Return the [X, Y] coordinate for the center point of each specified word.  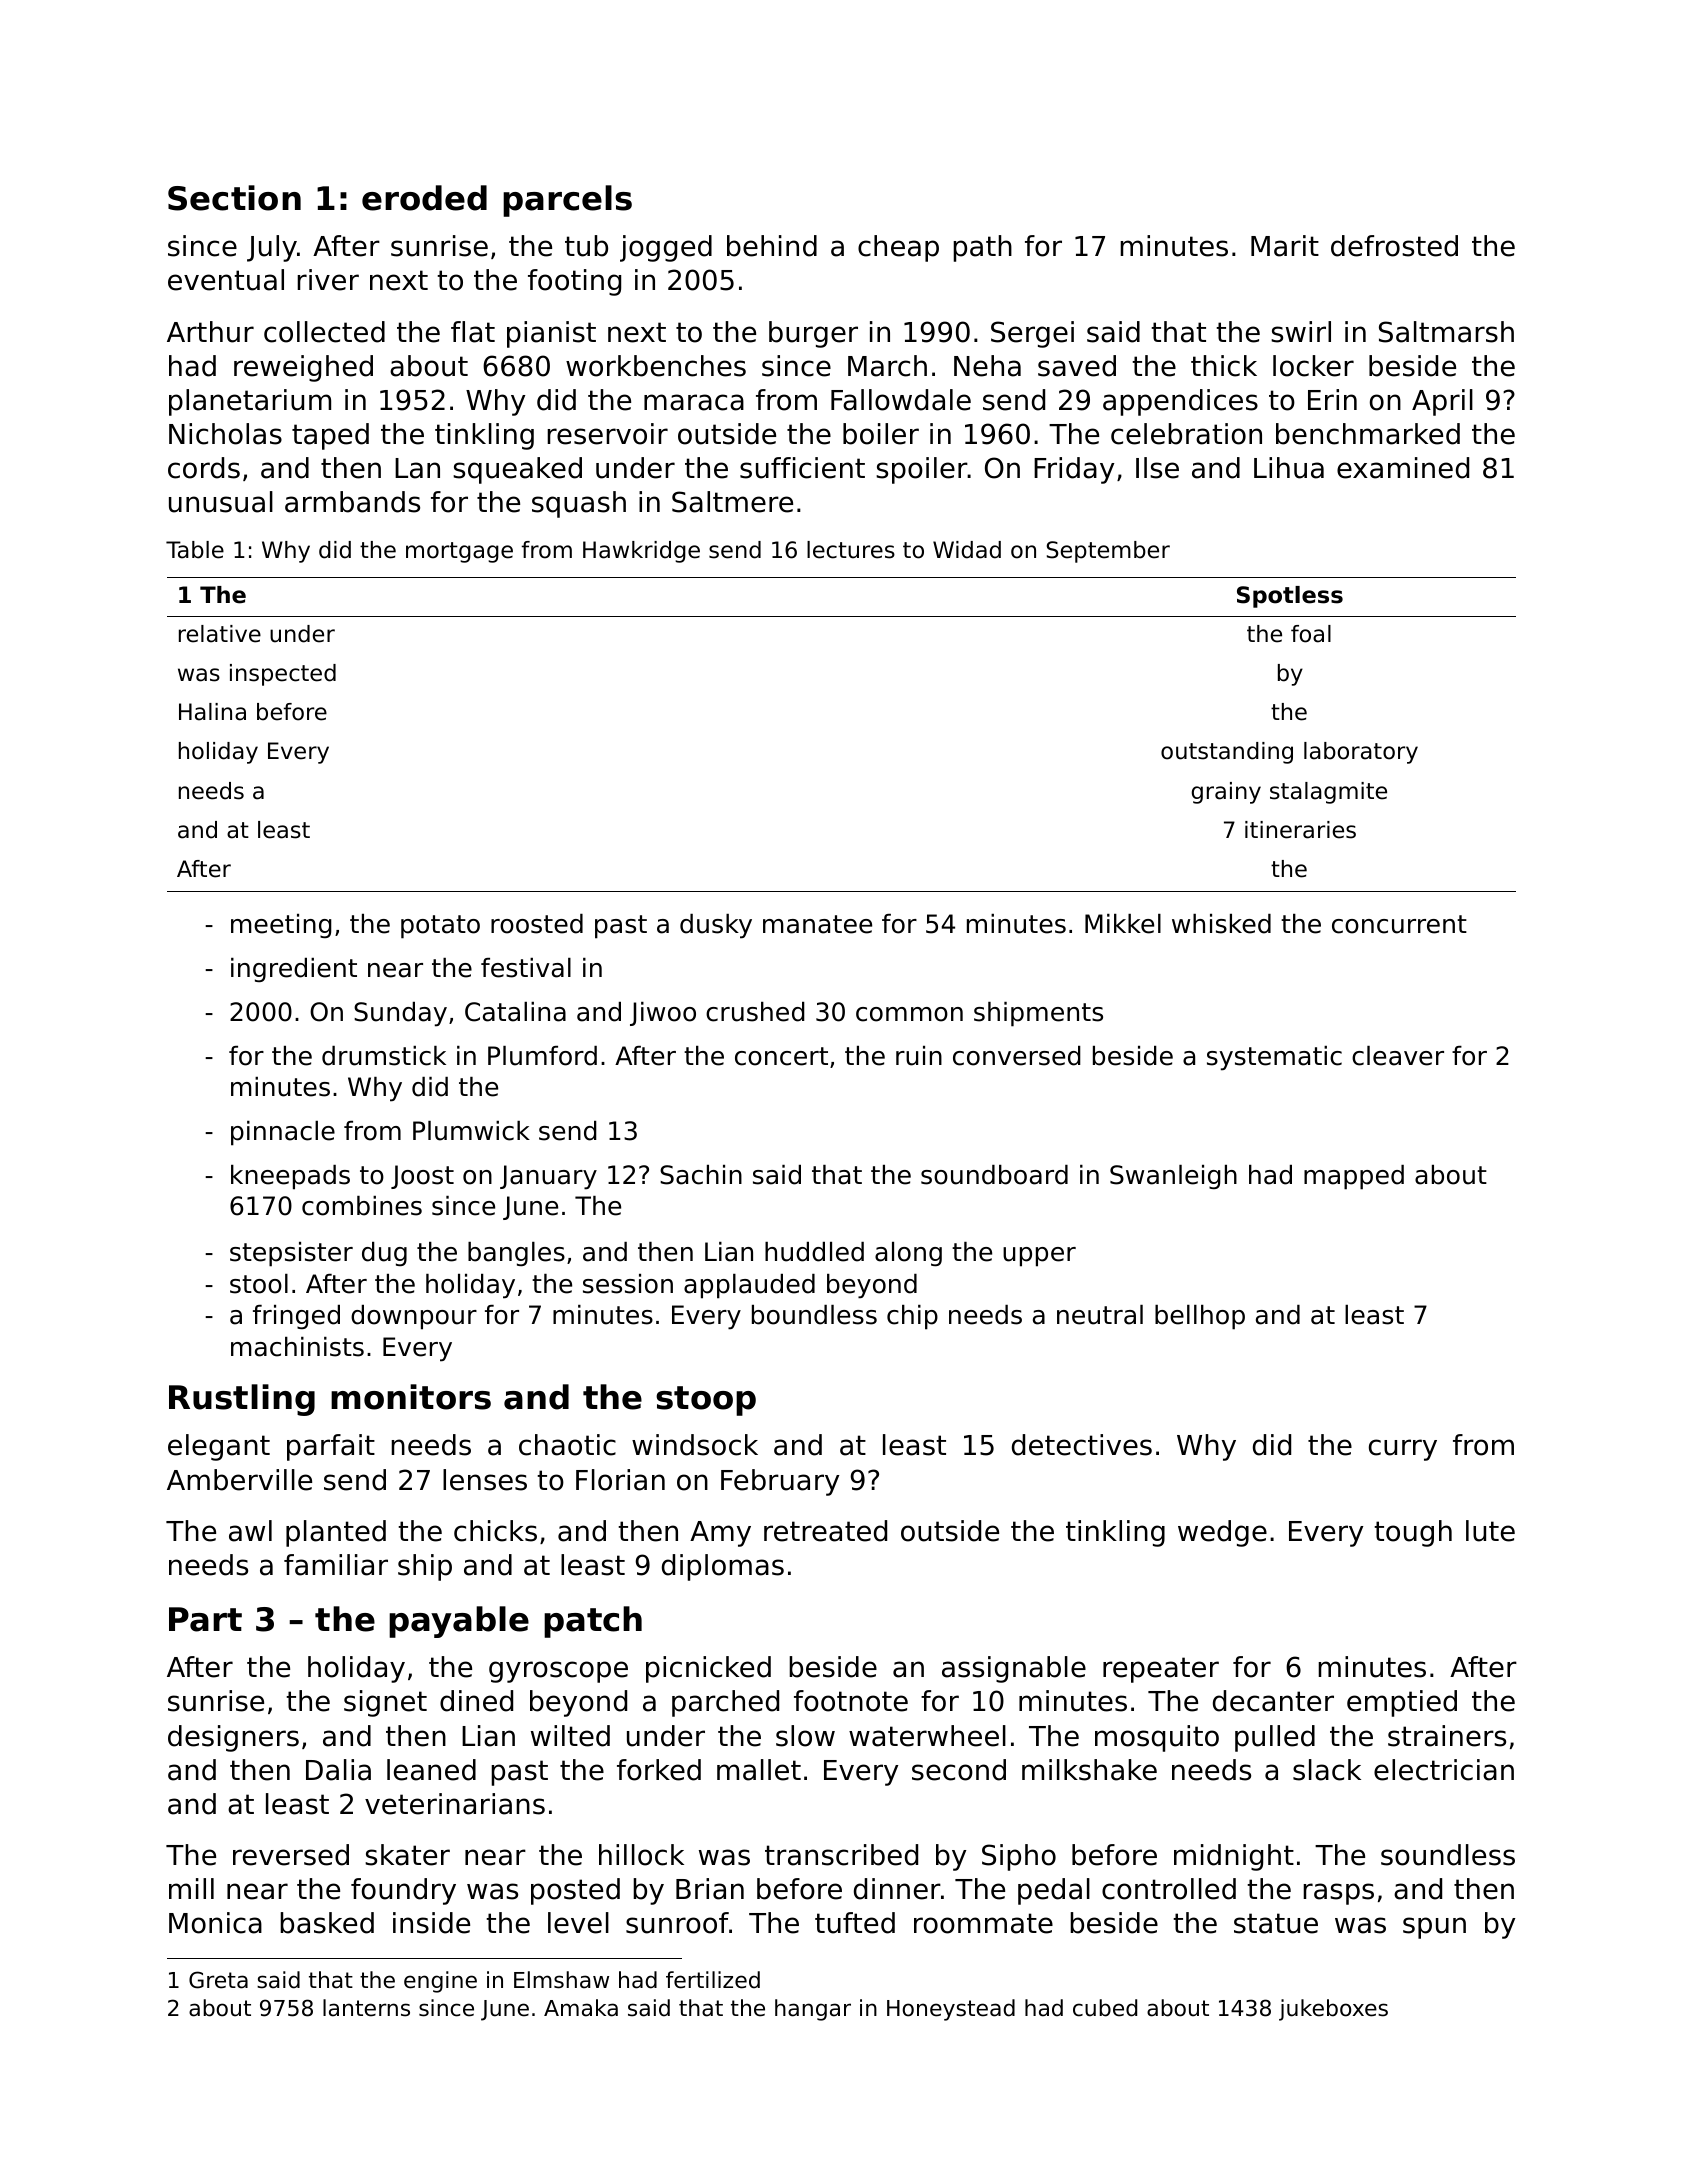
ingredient [294, 970]
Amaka [581, 2008]
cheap [898, 248]
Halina [212, 712]
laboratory [1361, 753]
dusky [716, 926]
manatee [817, 924]
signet [385, 1703]
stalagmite [1328, 793]
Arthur [210, 332]
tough [1413, 1533]
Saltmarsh [1446, 332]
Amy [720, 1534]
